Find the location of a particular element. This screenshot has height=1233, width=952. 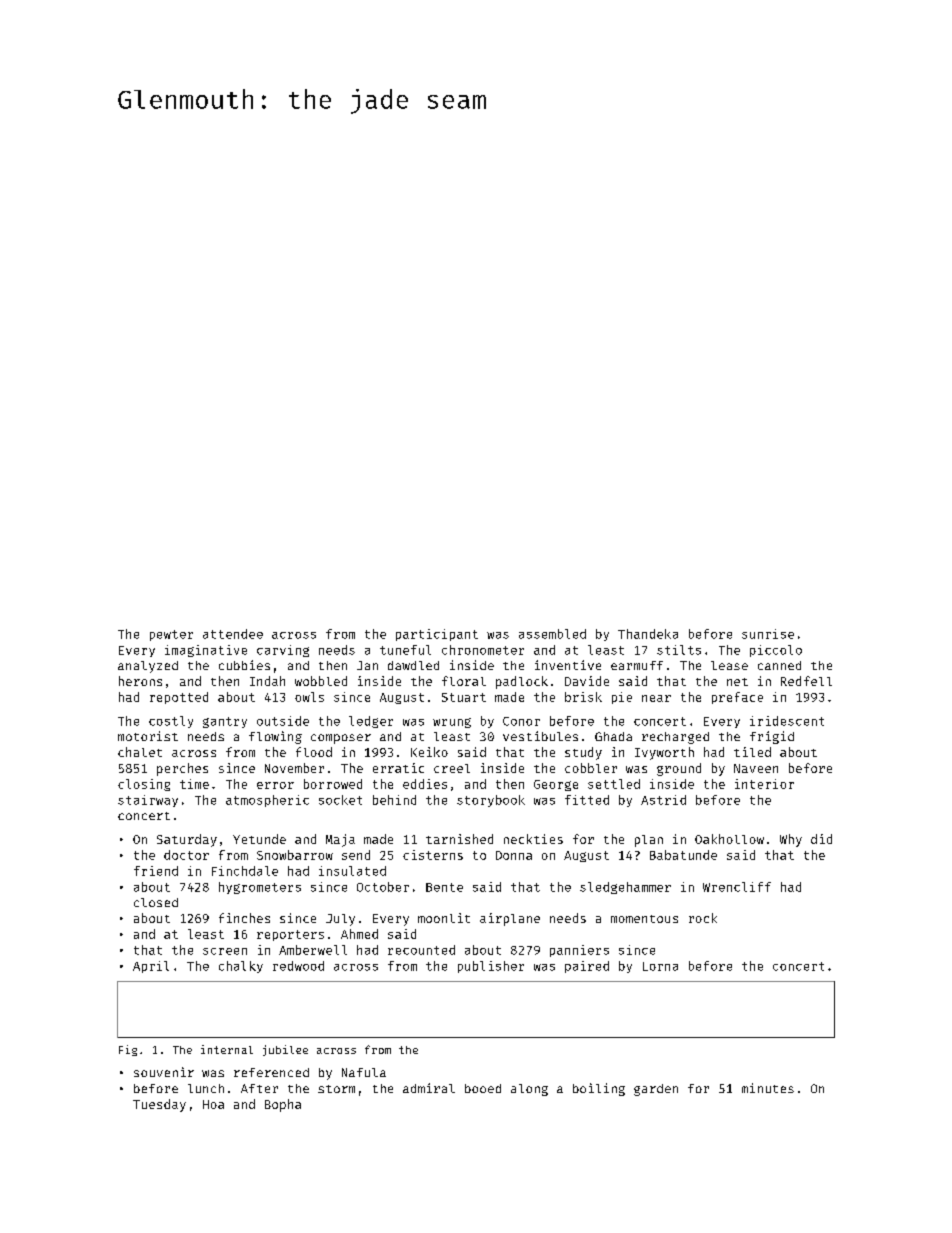

Lorna is located at coordinates (660, 966).
